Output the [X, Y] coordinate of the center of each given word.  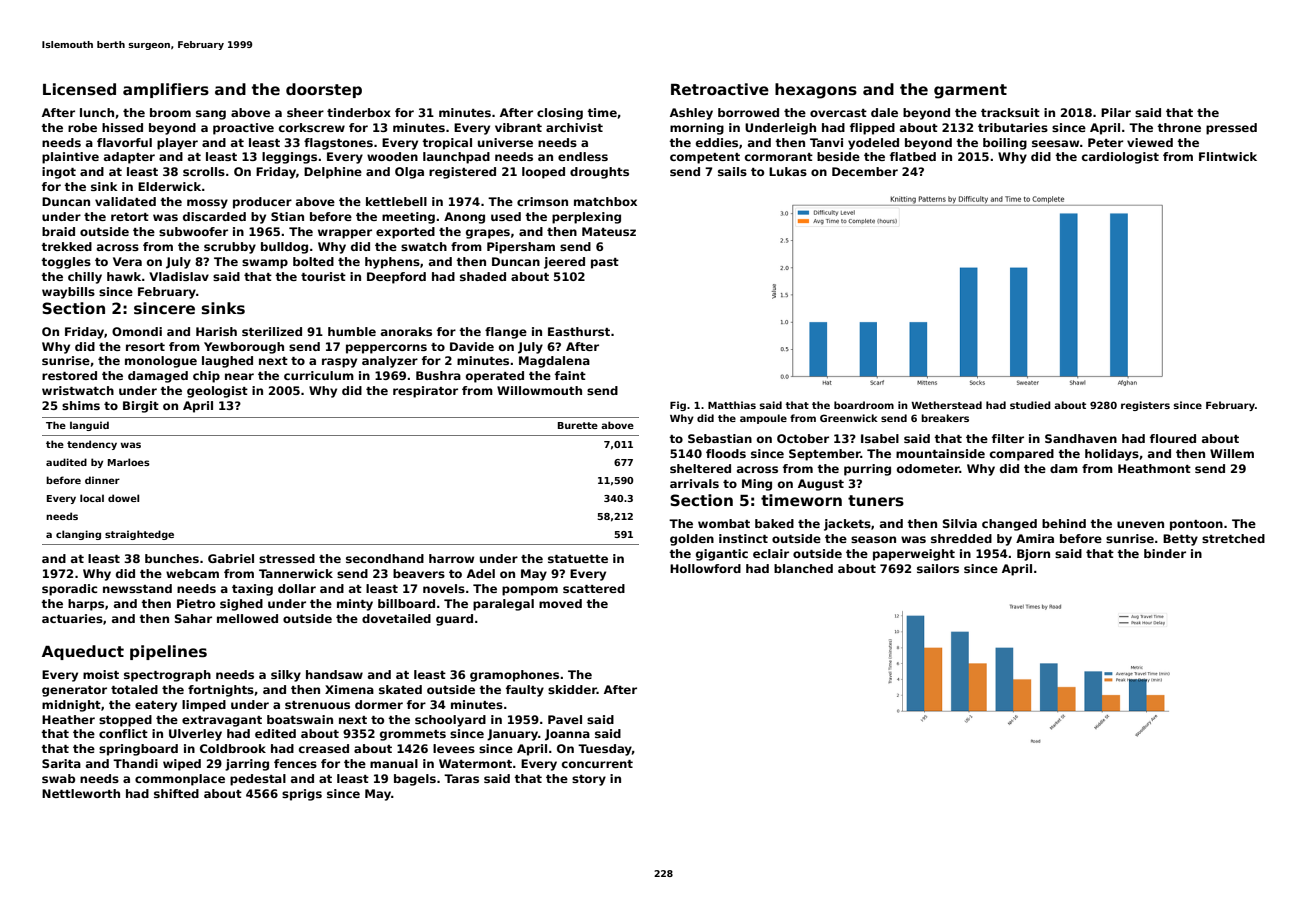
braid [58, 231]
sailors [938, 568]
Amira [1035, 538]
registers [1145, 406]
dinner [102, 480]
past [605, 263]
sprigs [302, 795]
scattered [594, 588]
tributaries [1013, 127]
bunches [172, 558]
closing [560, 114]
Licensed [79, 89]
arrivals [694, 483]
